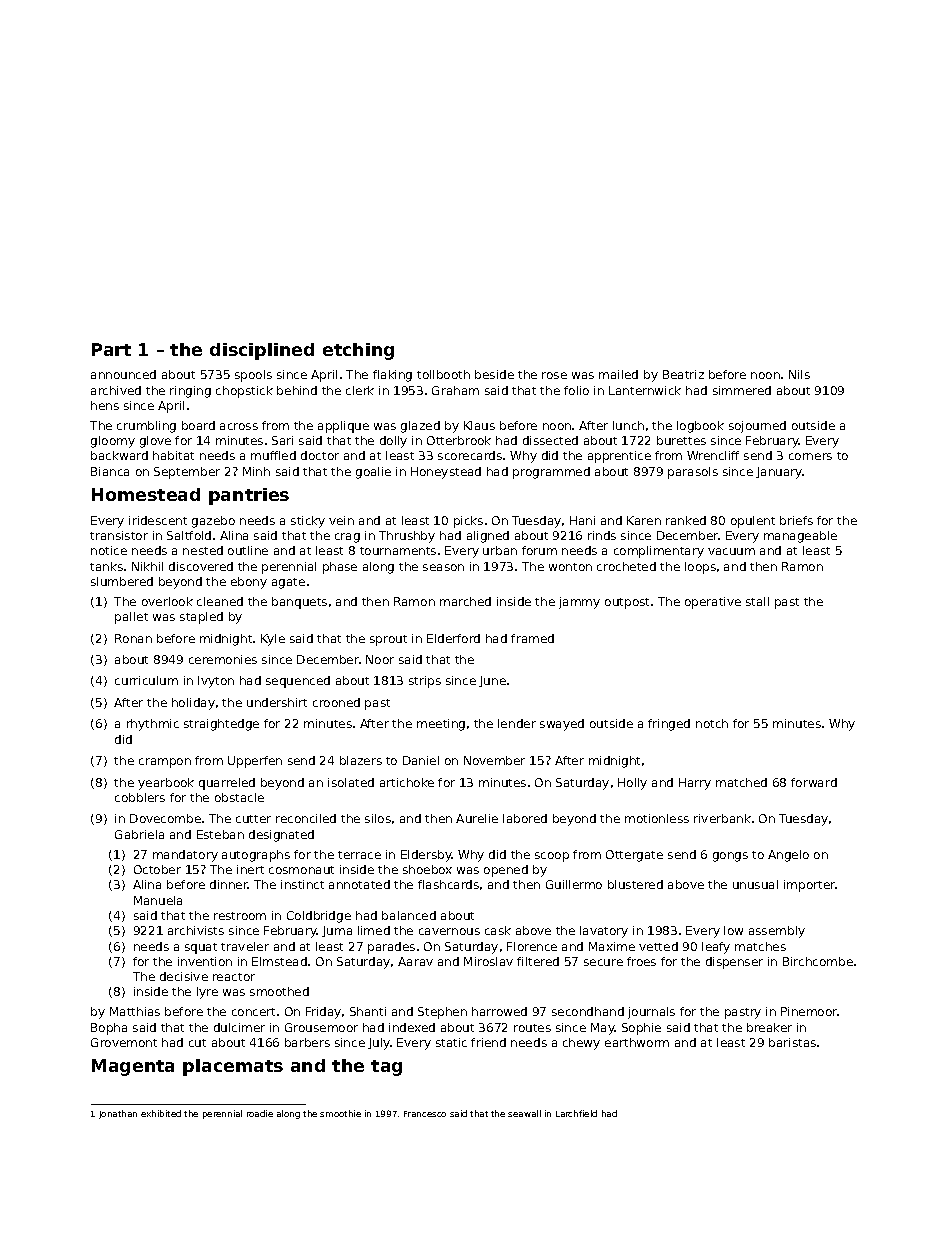  What do you see at coordinates (525, 818) in the image?
I see `labored` at bounding box center [525, 818].
